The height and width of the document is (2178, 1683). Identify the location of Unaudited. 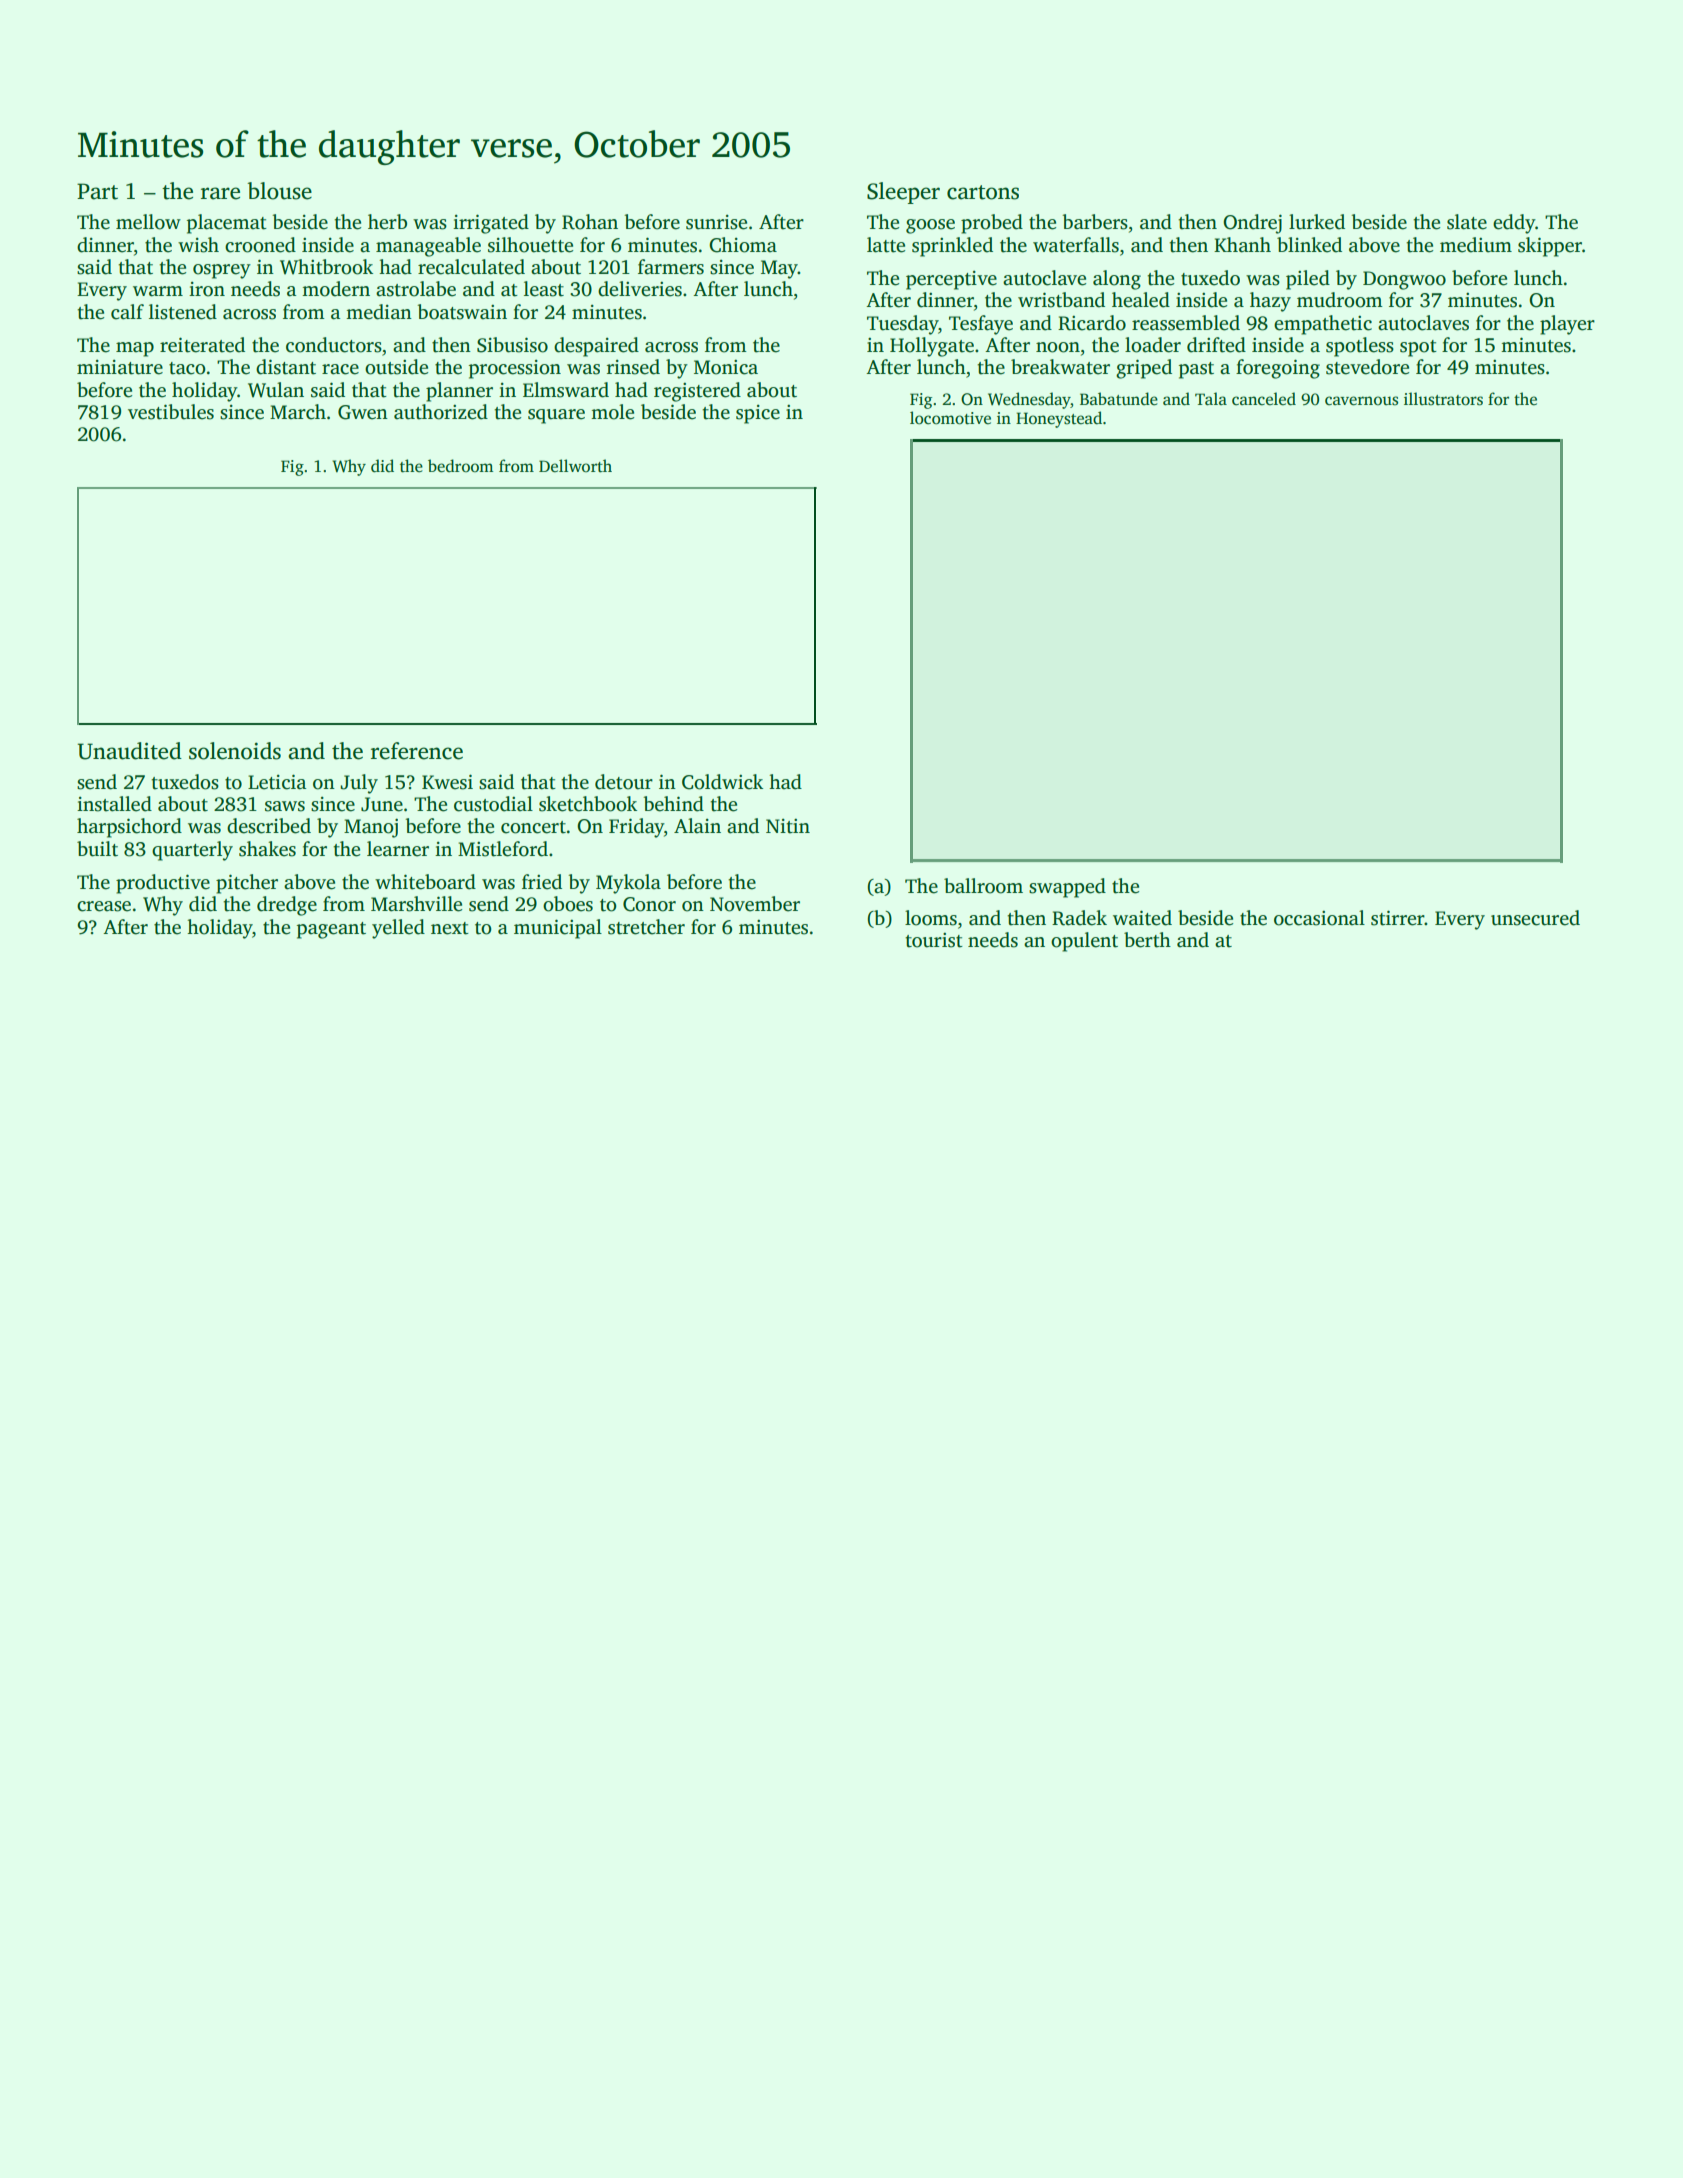
(130, 751).
